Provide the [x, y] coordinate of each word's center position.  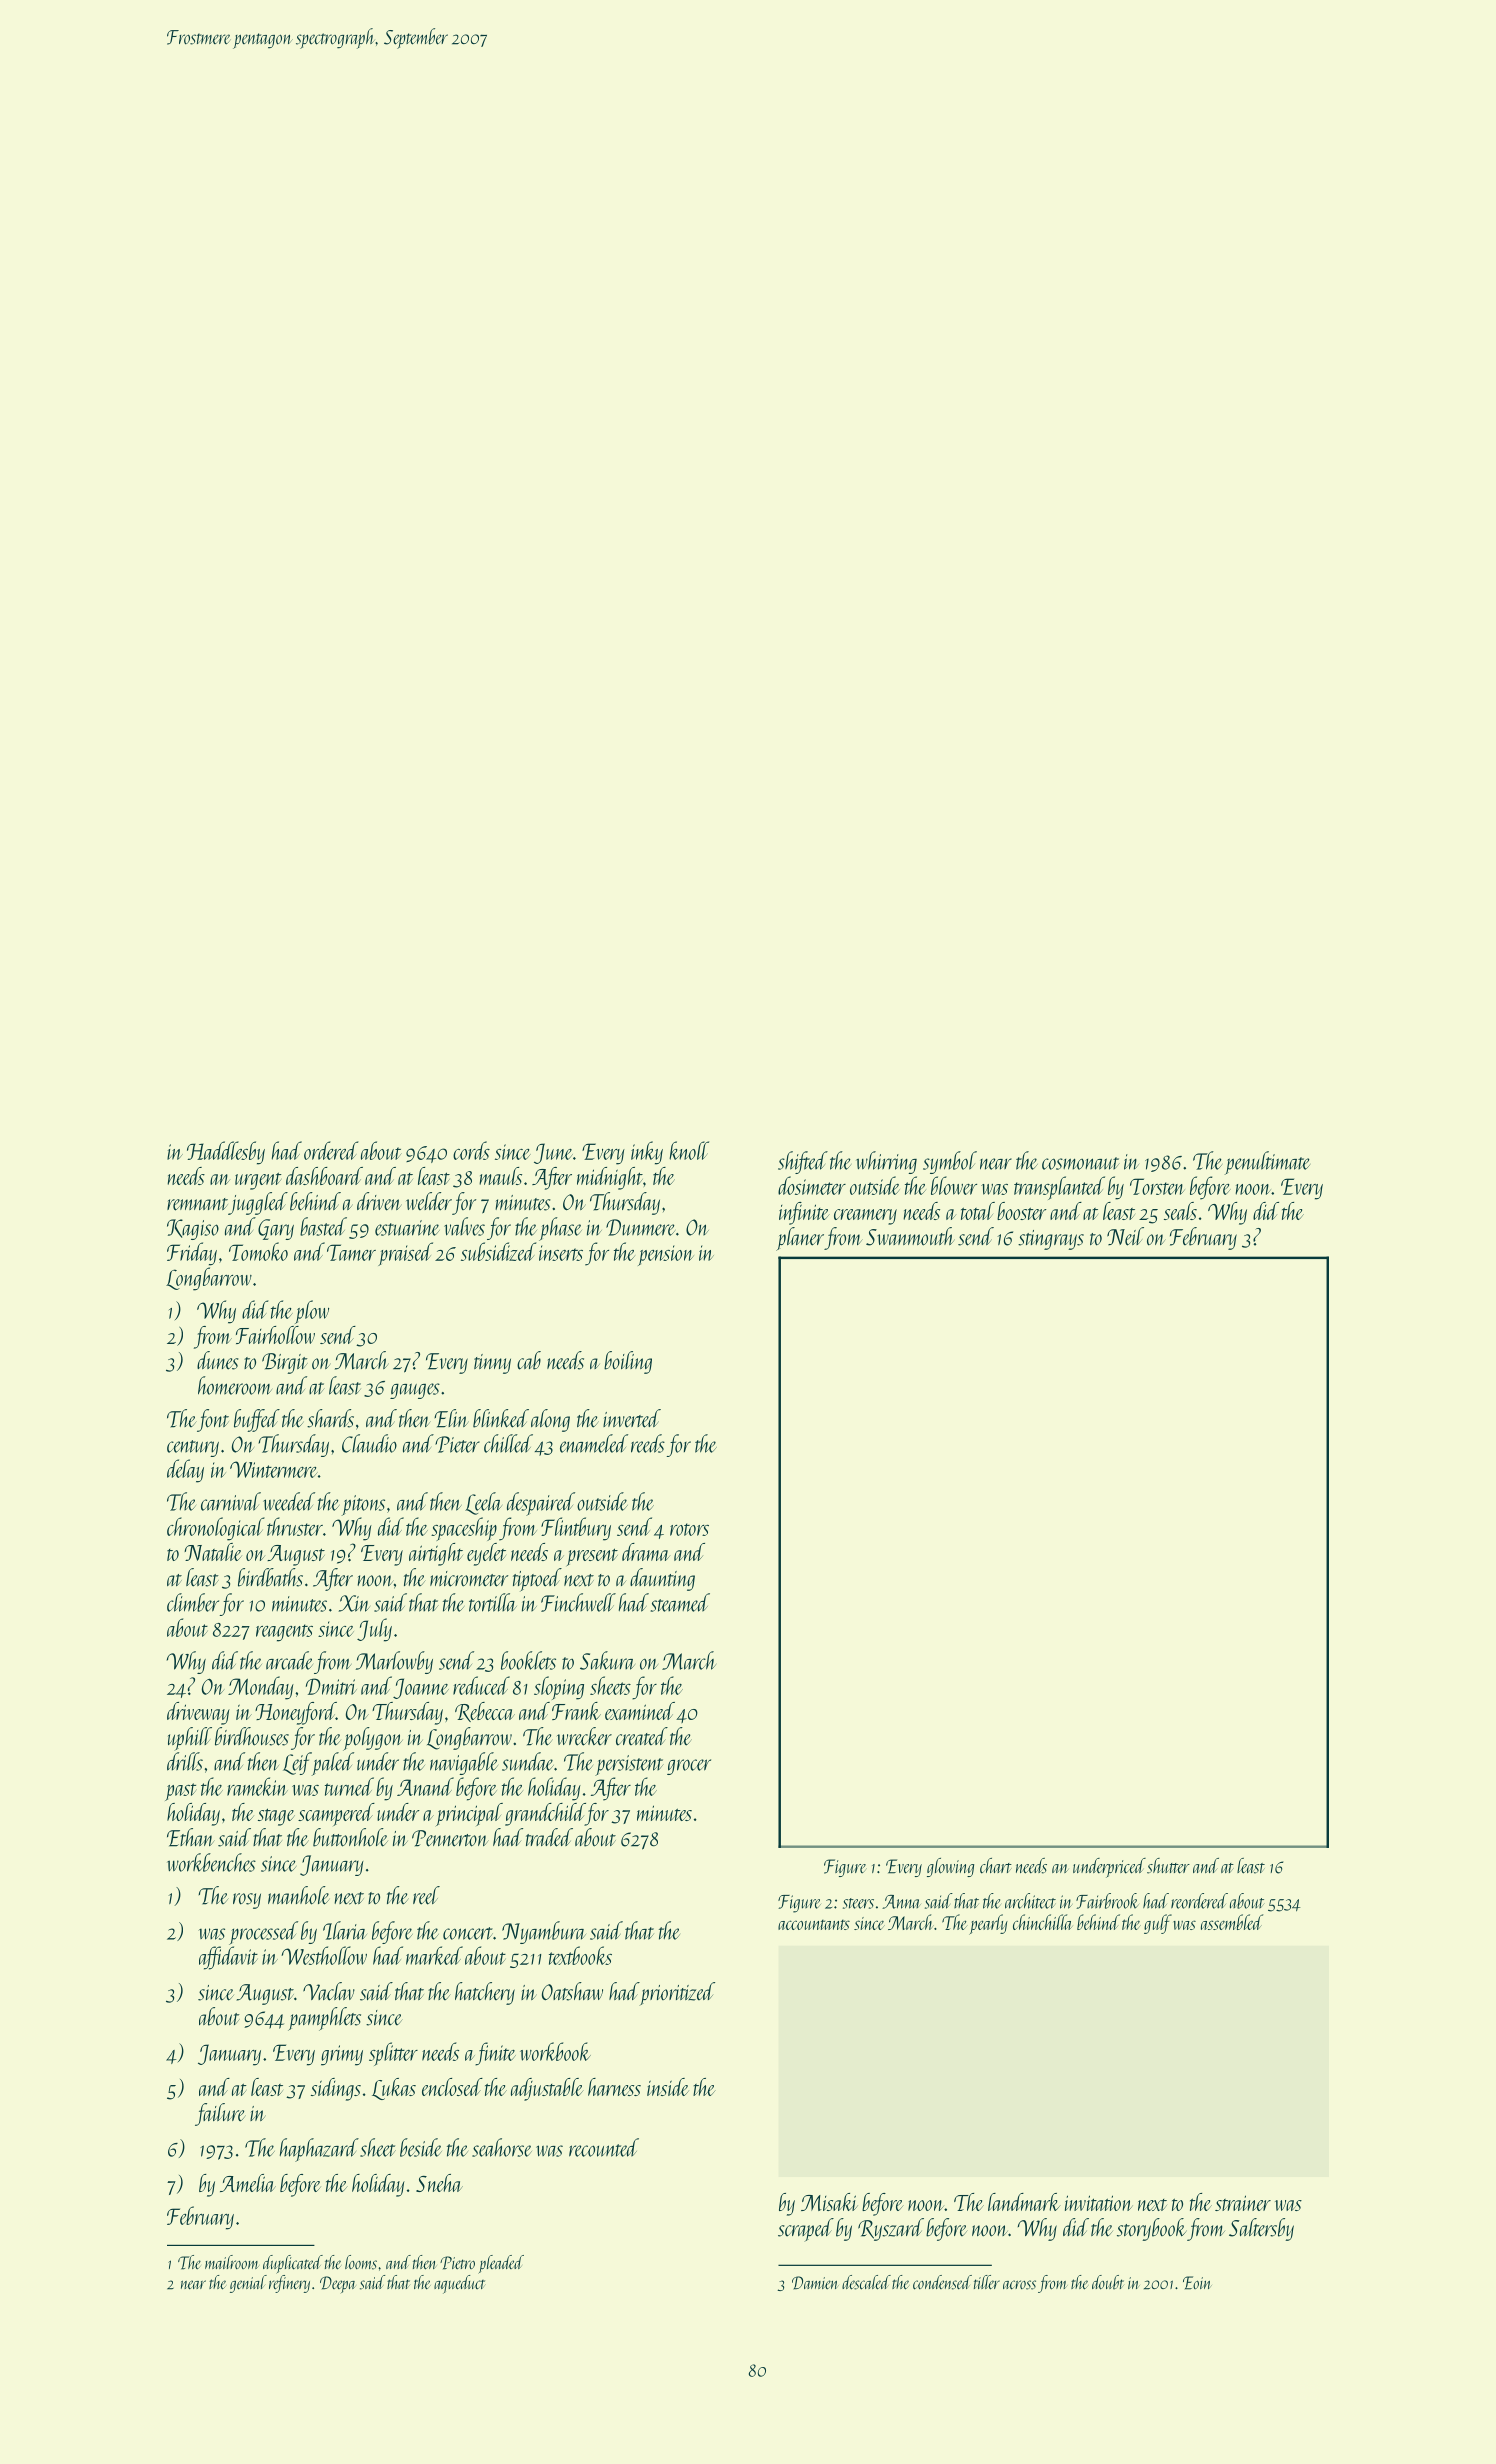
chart [996, 1866]
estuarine [407, 1228]
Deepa [338, 2284]
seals [1180, 1211]
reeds [648, 1443]
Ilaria [345, 1930]
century [193, 1448]
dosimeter [812, 1185]
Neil [1125, 1236]
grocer [689, 1767]
